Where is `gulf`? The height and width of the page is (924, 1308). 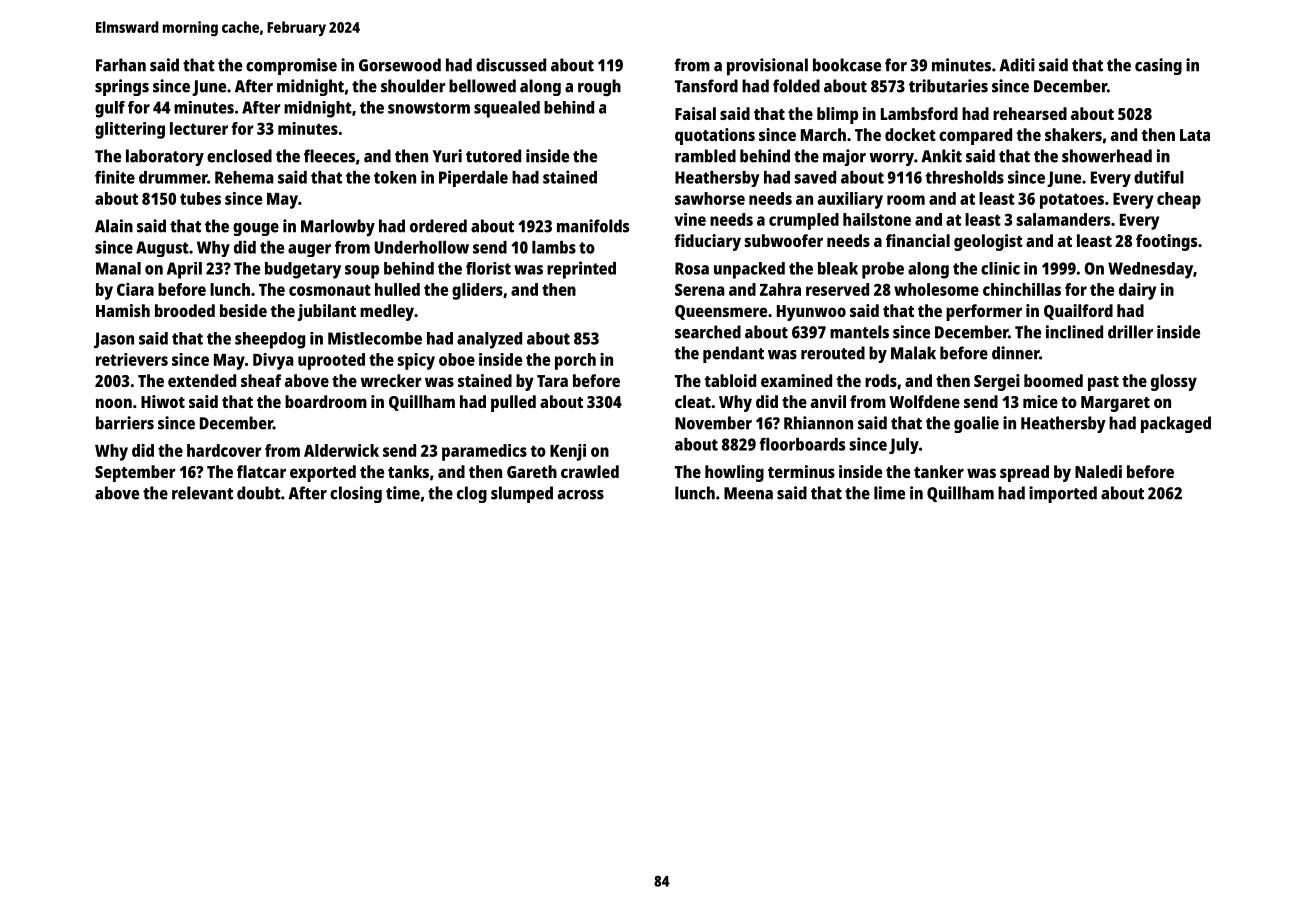
gulf is located at coordinates (110, 109).
